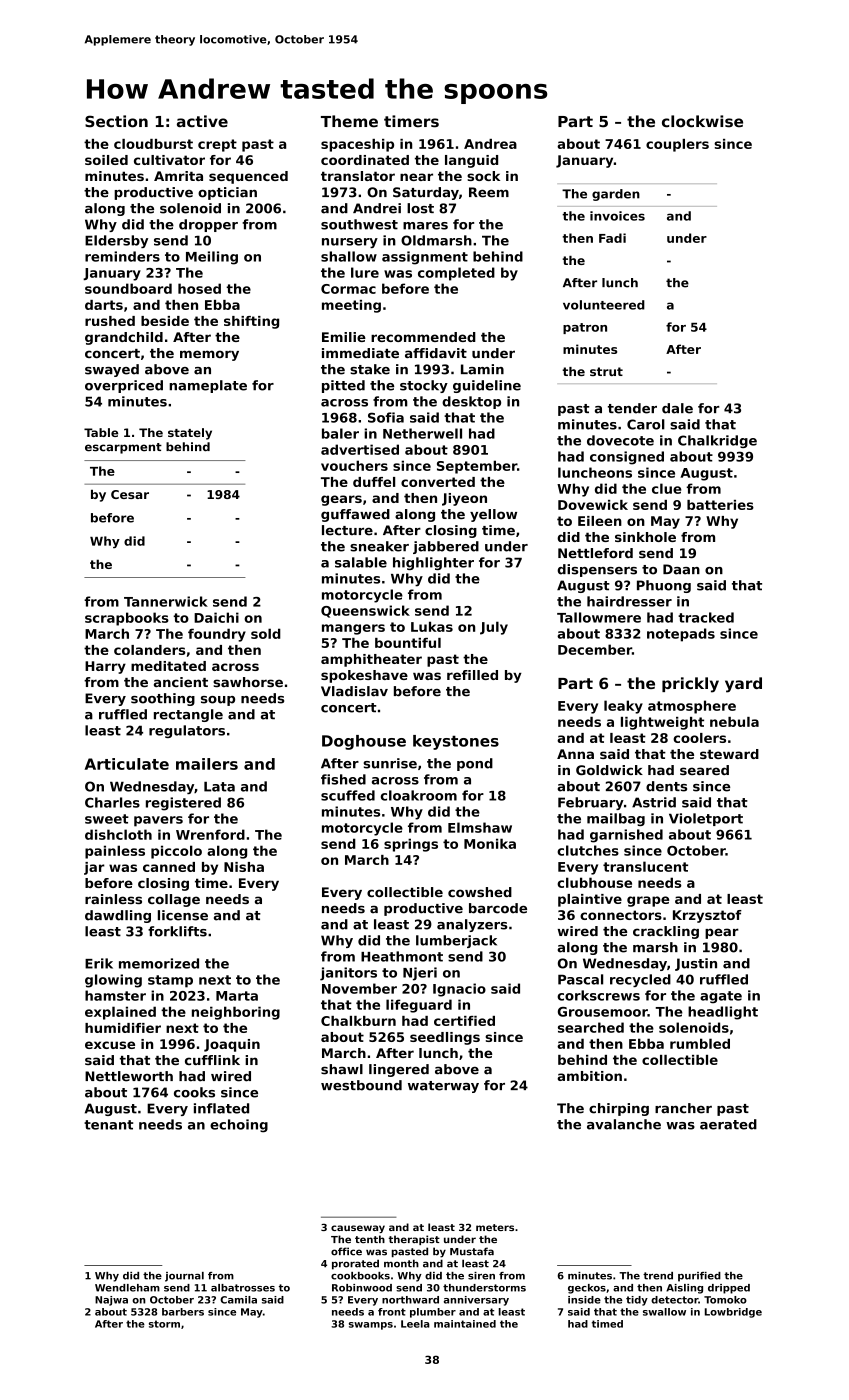 This screenshot has width=849, height=1400. What do you see at coordinates (617, 216) in the screenshot?
I see `invoices` at bounding box center [617, 216].
